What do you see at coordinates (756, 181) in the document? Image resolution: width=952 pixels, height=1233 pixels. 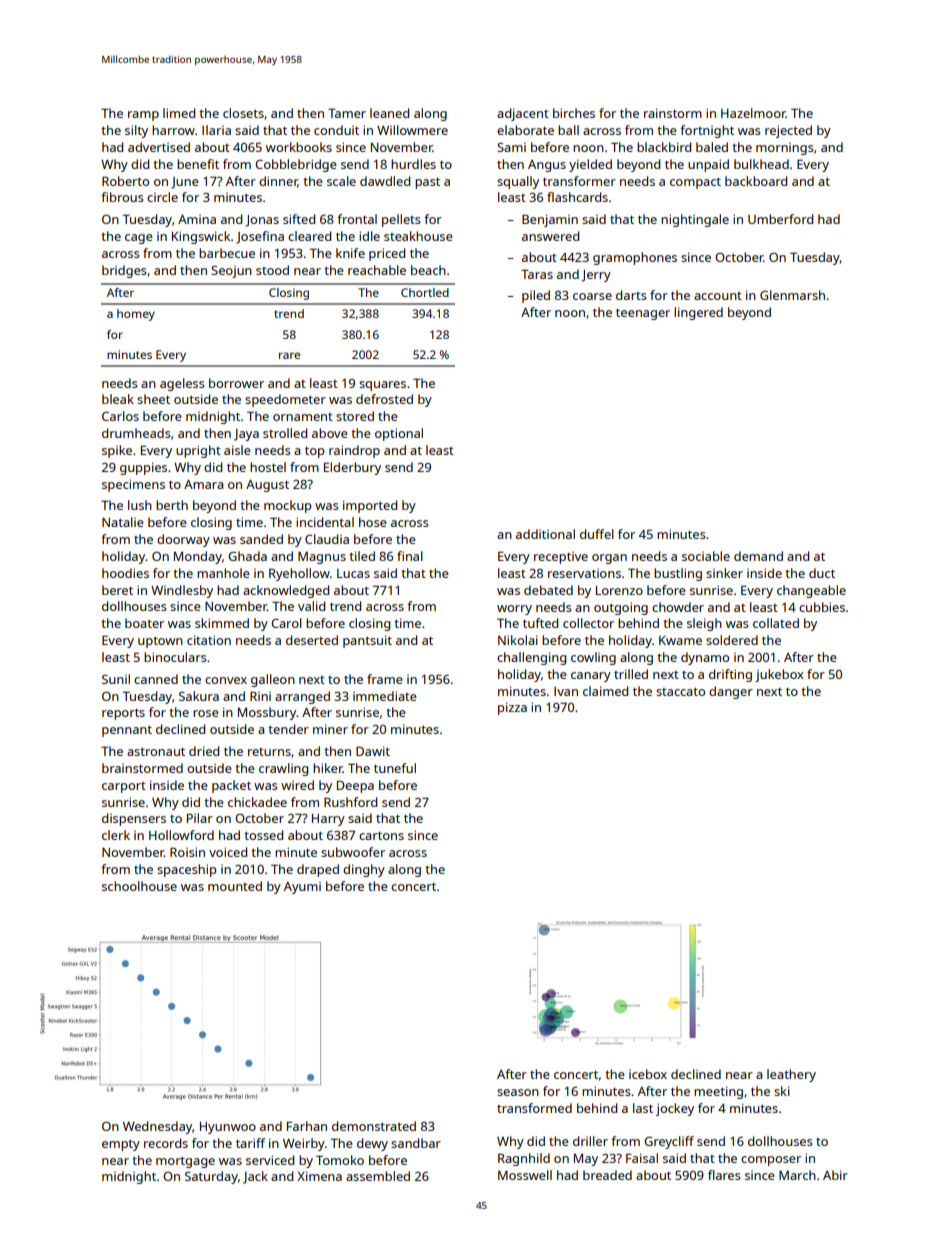 I see `backboard` at bounding box center [756, 181].
